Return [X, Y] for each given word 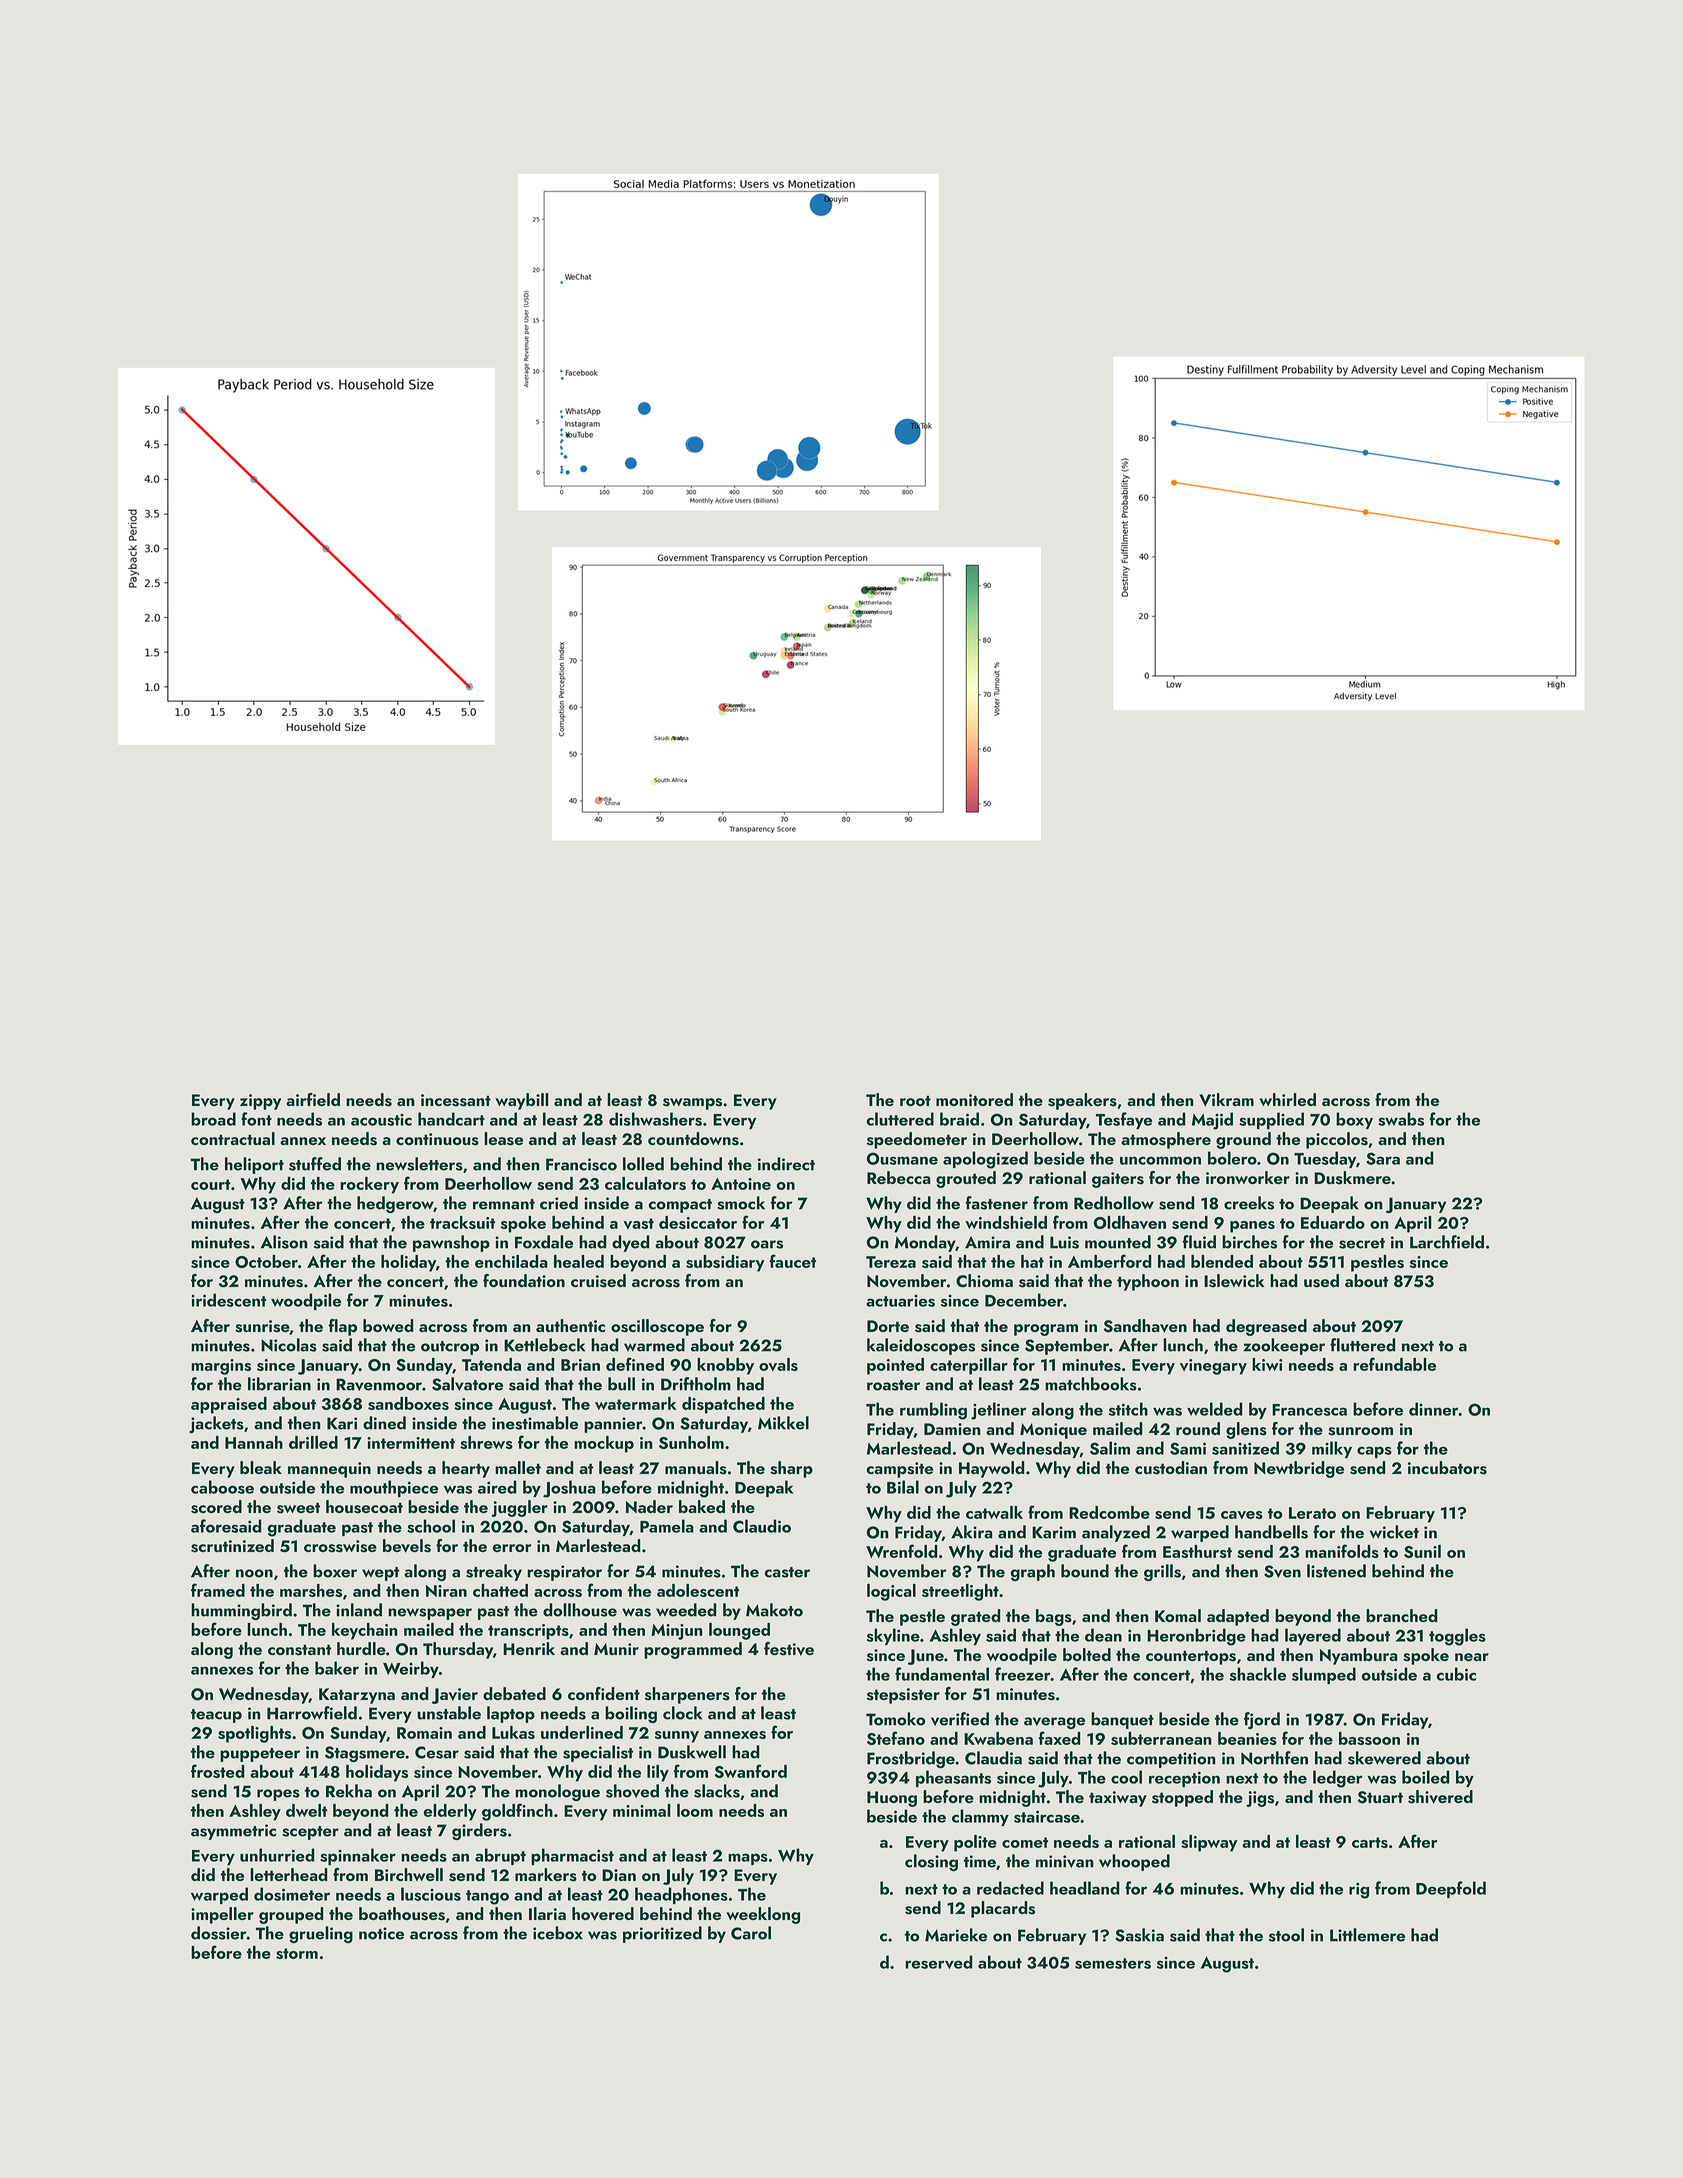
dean [1103, 1635]
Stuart [1380, 1797]
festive [789, 1649]
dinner [1434, 1409]
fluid [1199, 1242]
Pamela [667, 1526]
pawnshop [451, 1243]
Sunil [1422, 1551]
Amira [987, 1242]
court [210, 1184]
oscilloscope [657, 1327]
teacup [216, 1716]
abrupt [500, 1856]
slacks [717, 1791]
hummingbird [241, 1611]
